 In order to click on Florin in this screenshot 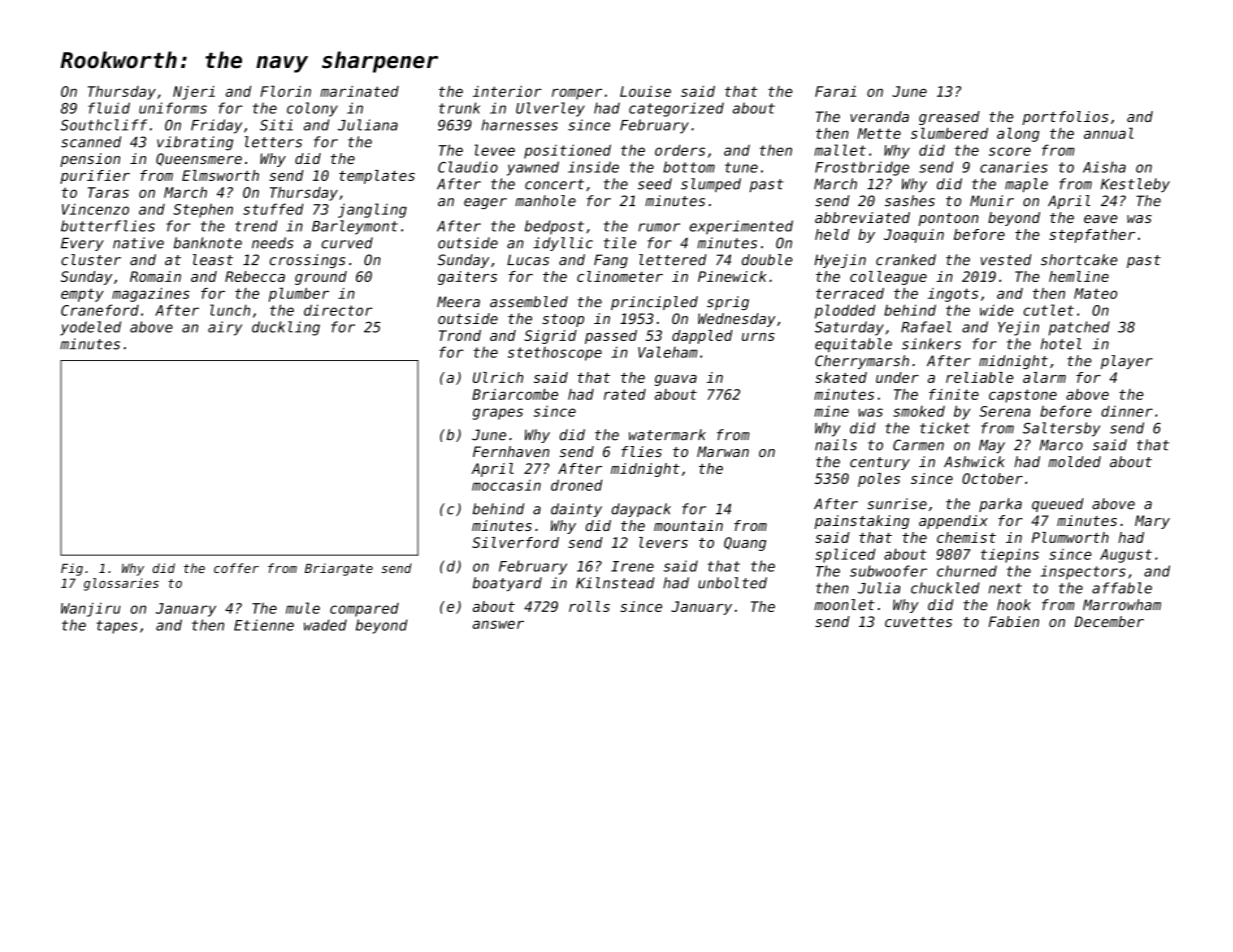, I will do `click(285, 91)`.
